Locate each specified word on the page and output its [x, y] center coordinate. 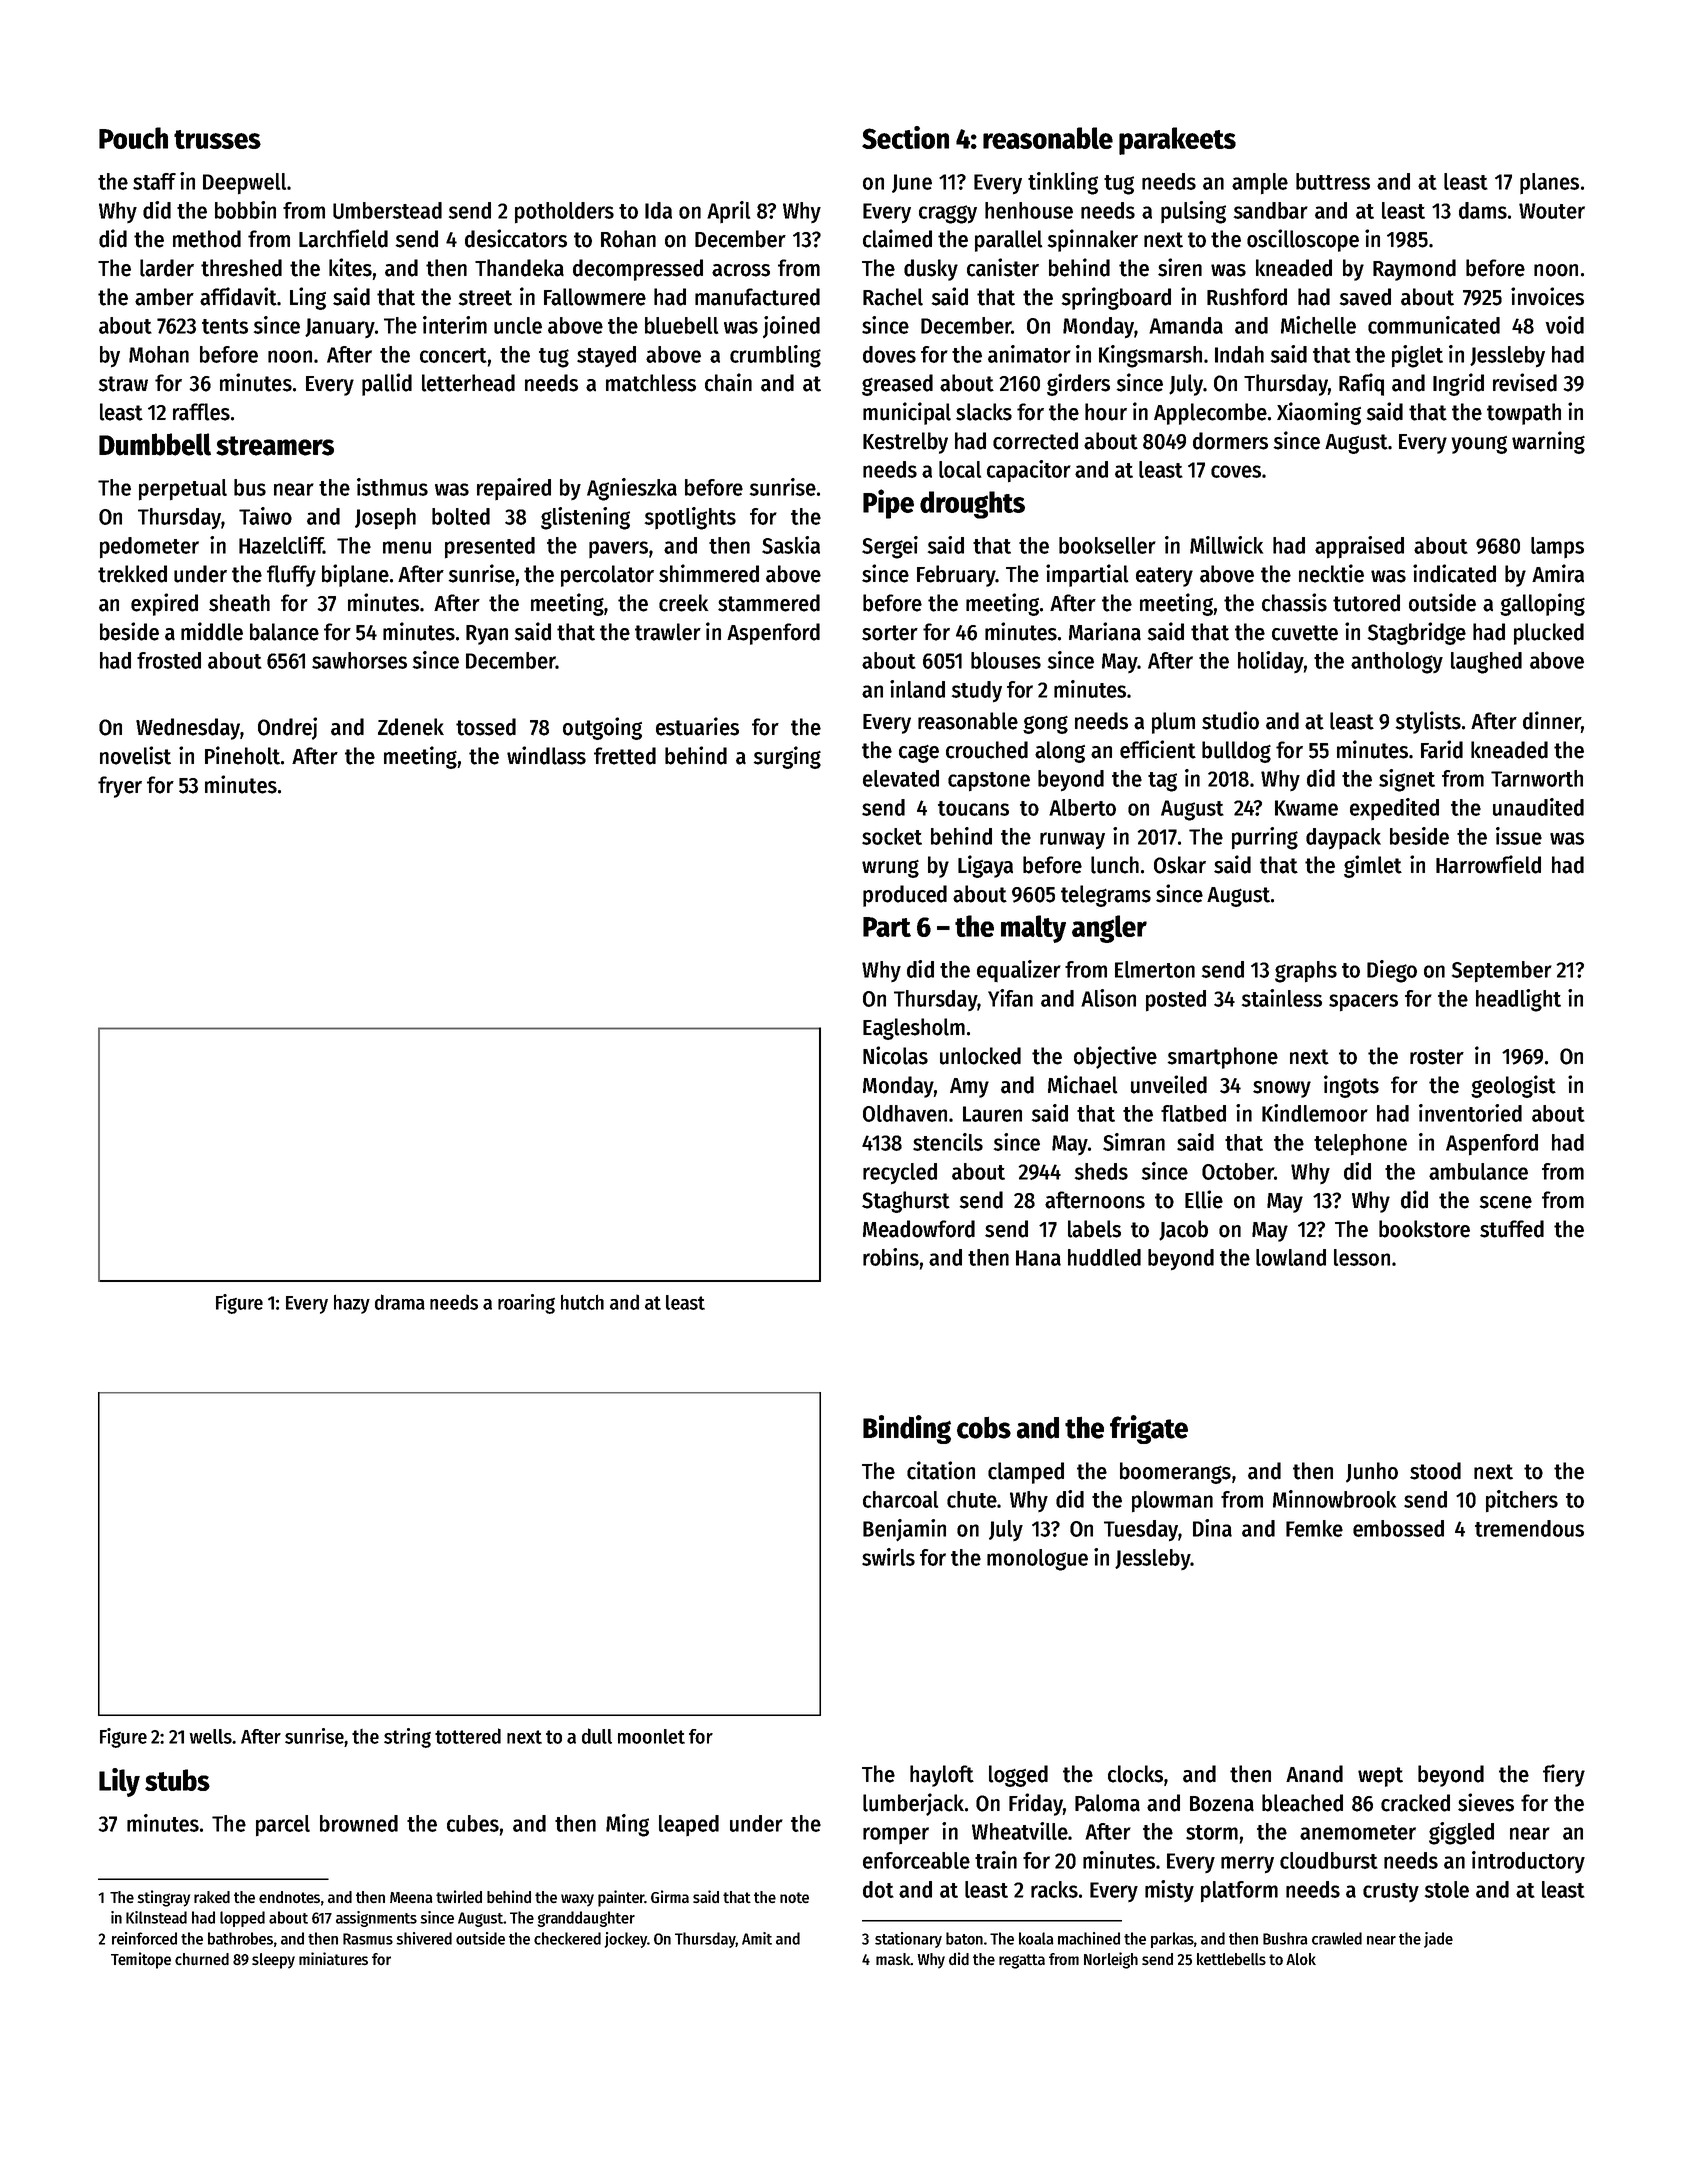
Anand [1314, 1774]
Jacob [1183, 1230]
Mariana [1105, 631]
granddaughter [586, 1919]
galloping [1542, 604]
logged [1018, 1776]
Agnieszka [632, 489]
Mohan [159, 354]
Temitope [141, 1960]
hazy [352, 1304]
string [407, 1738]
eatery [1164, 577]
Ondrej [287, 728]
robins [891, 1257]
